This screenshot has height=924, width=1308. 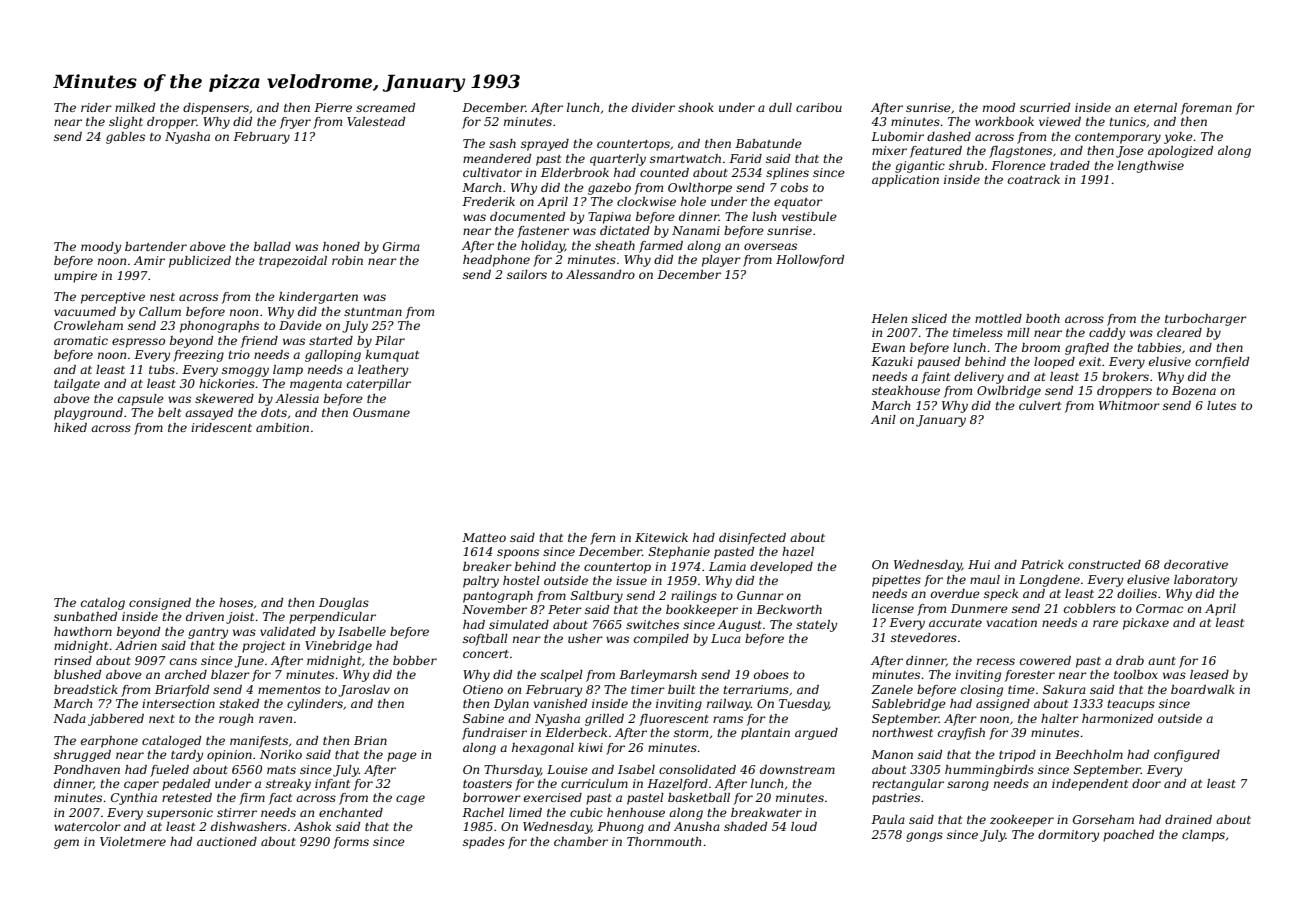 I want to click on closing, so click(x=982, y=691).
